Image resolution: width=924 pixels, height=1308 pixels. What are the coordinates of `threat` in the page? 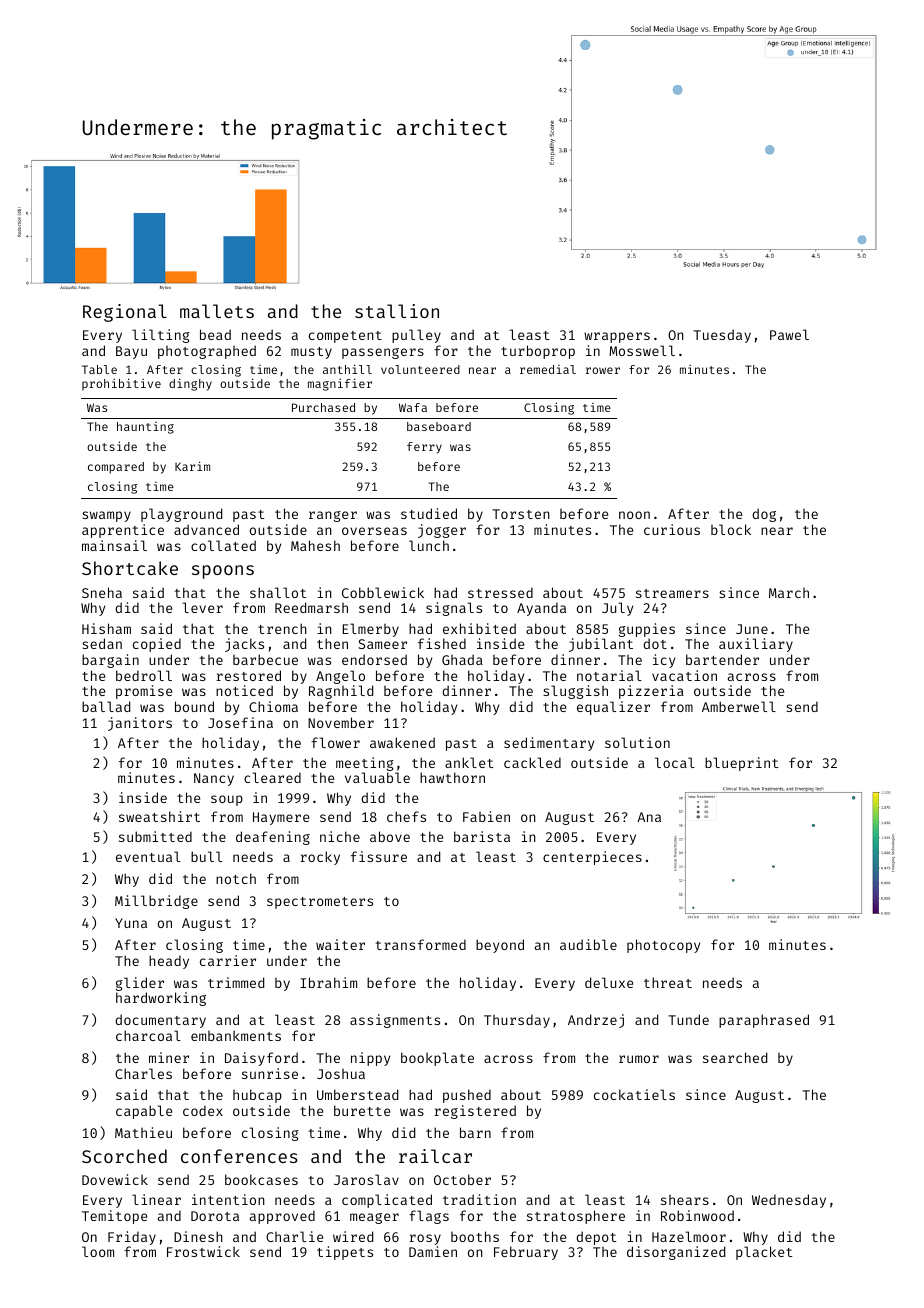 It's located at (668, 982).
